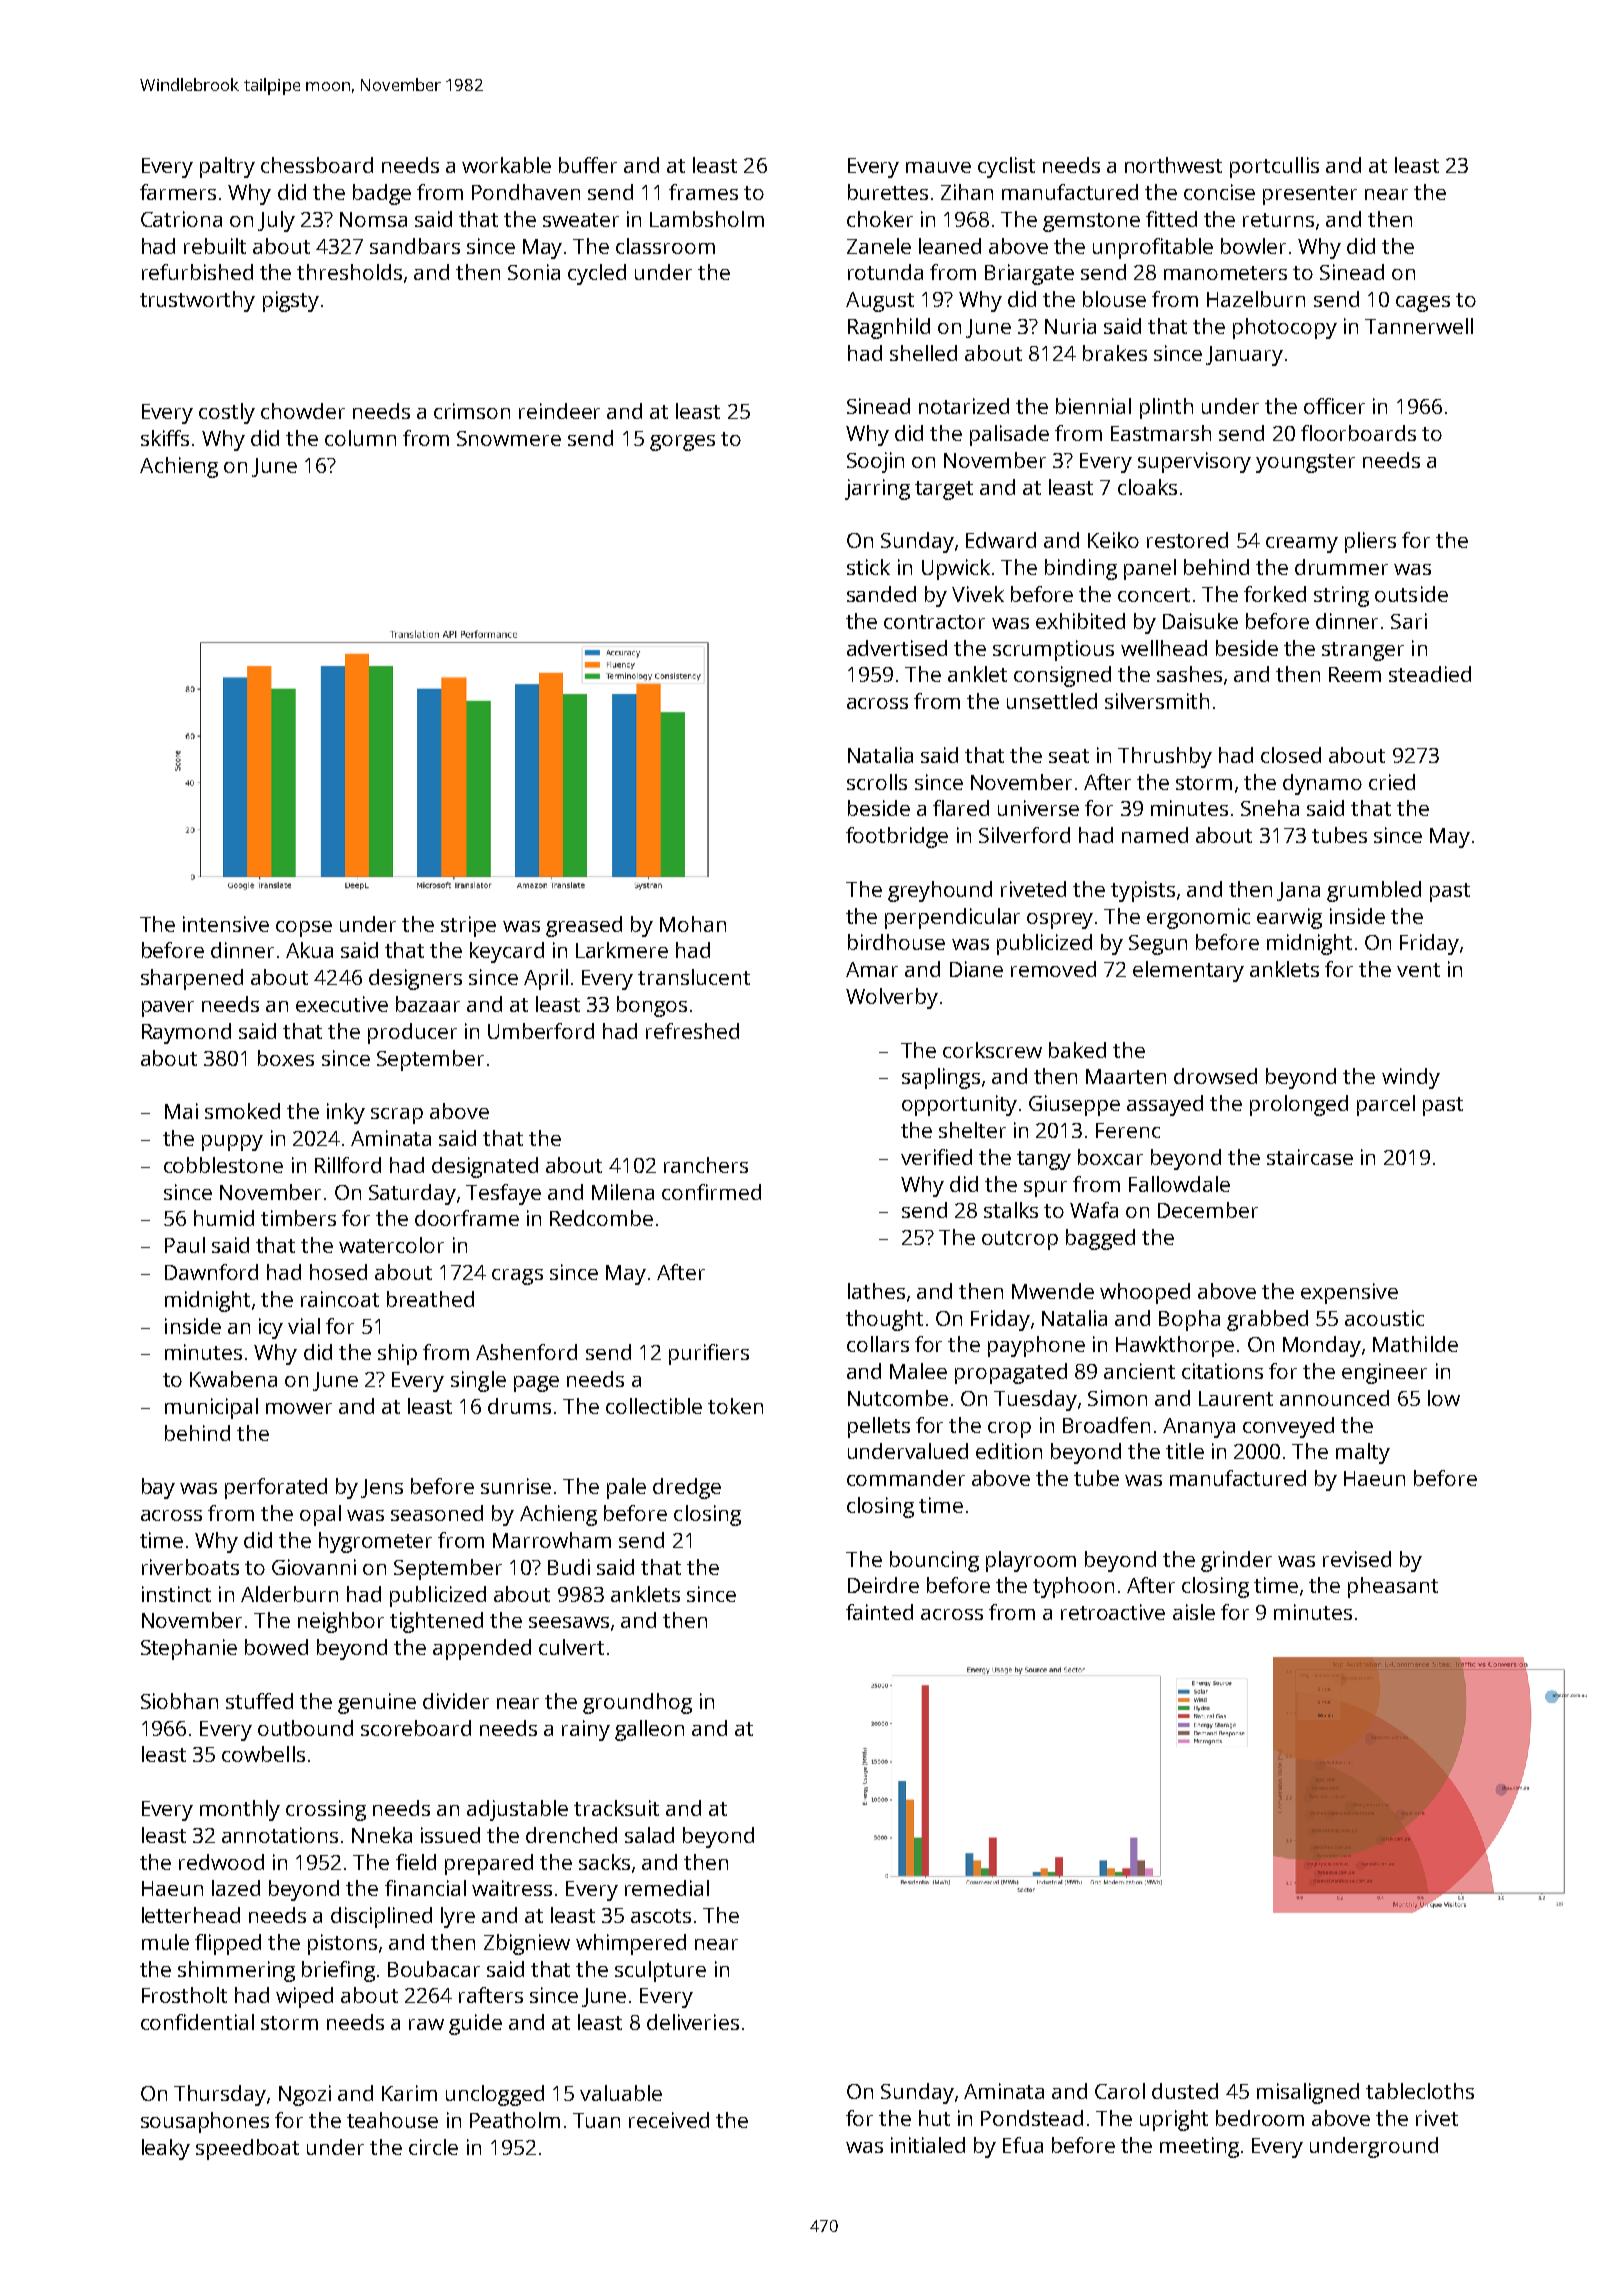 The height and width of the screenshot is (2292, 1620). Describe the element at coordinates (271, 1328) in the screenshot. I see `icy` at that location.
